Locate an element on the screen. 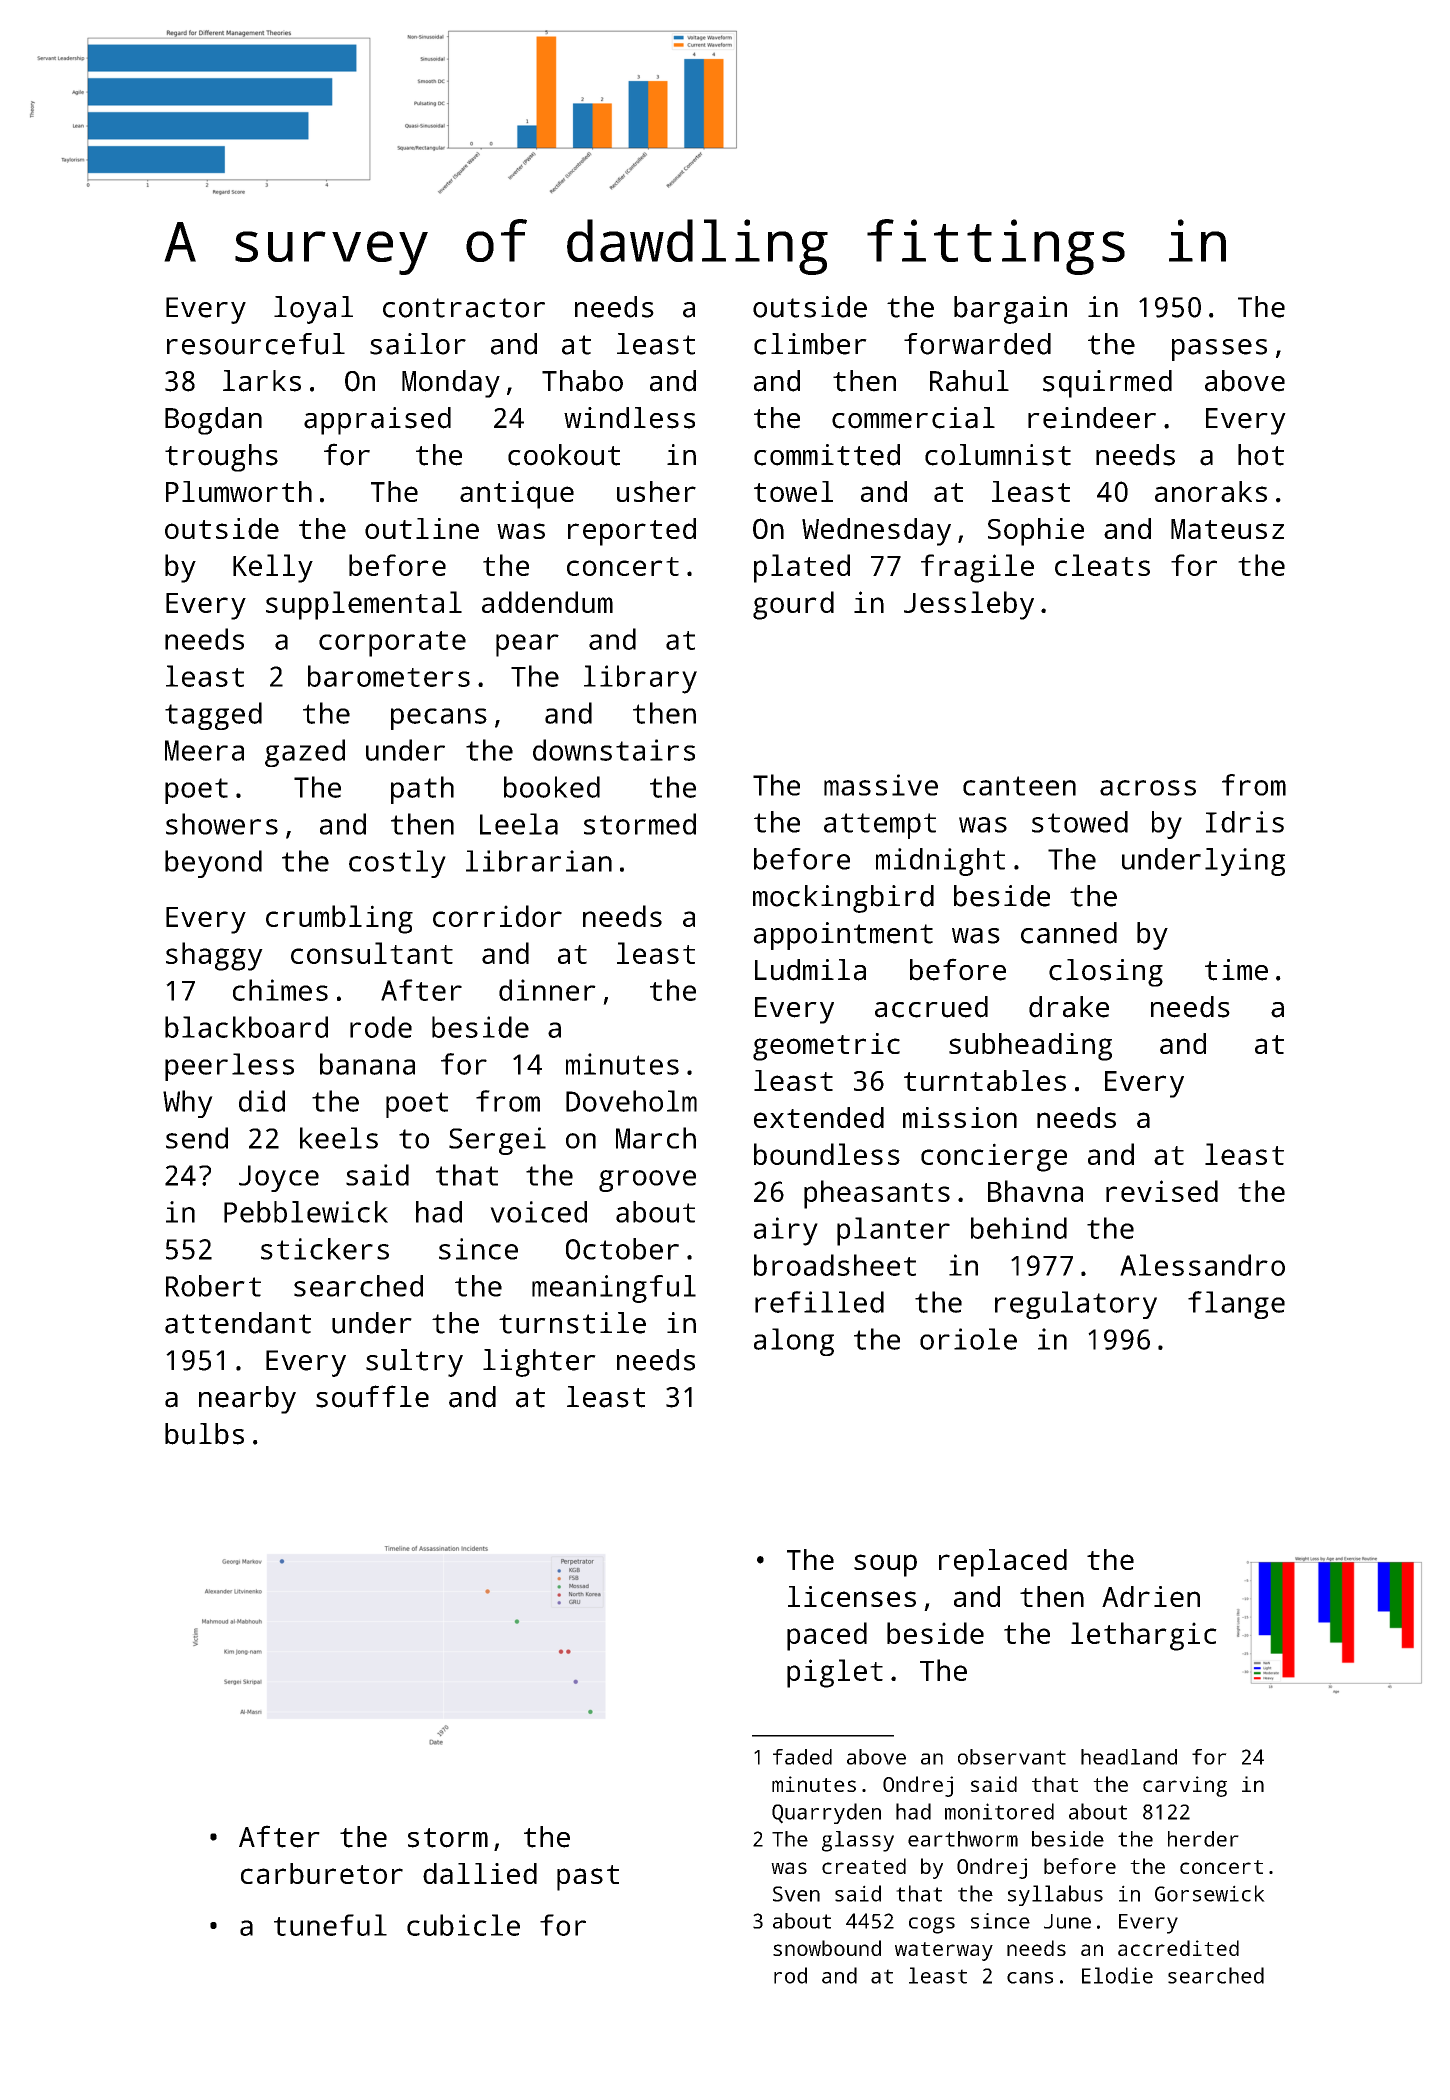 The width and height of the screenshot is (1450, 2100). librarian is located at coordinates (539, 861).
